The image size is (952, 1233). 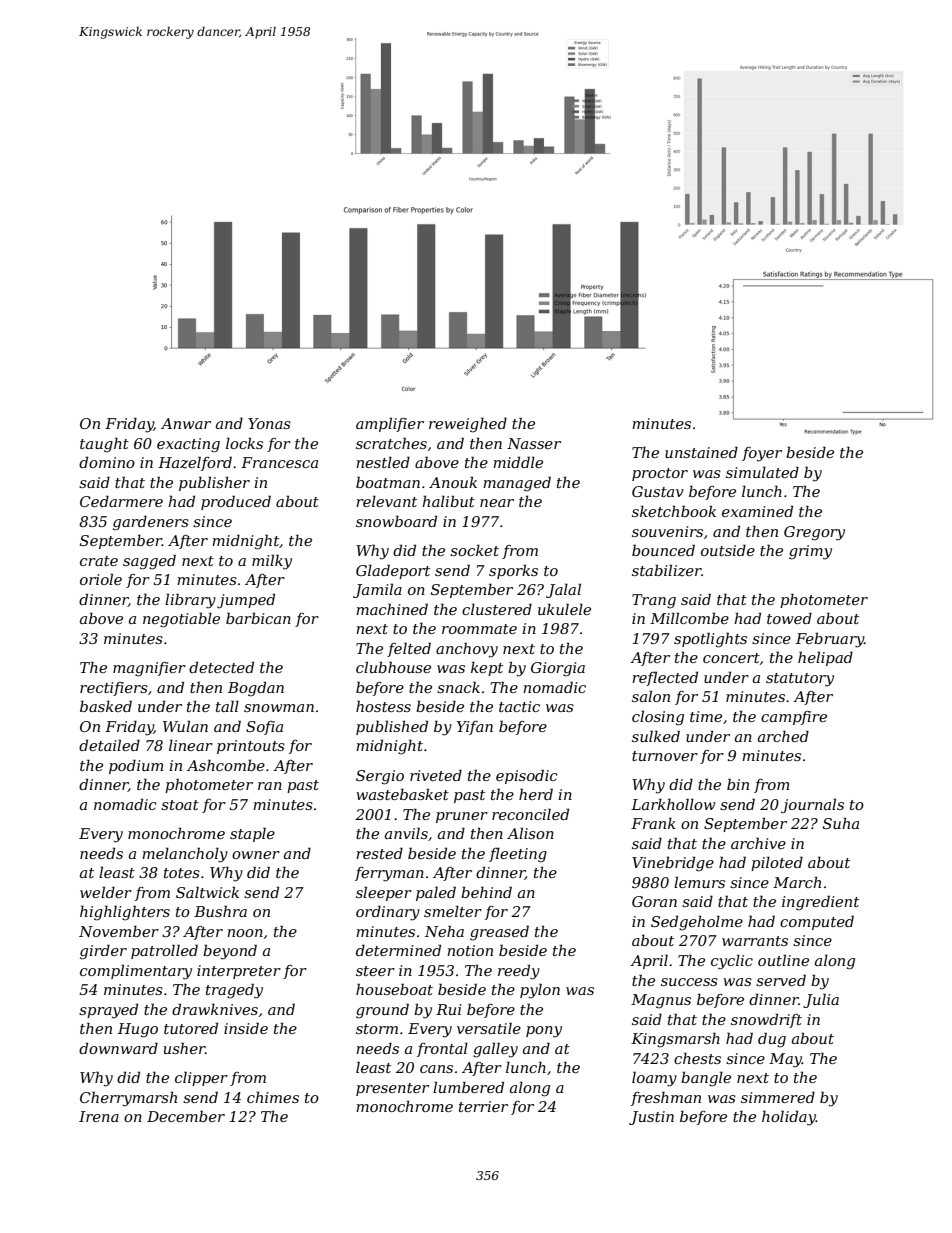 I want to click on chimes, so click(x=273, y=1097).
